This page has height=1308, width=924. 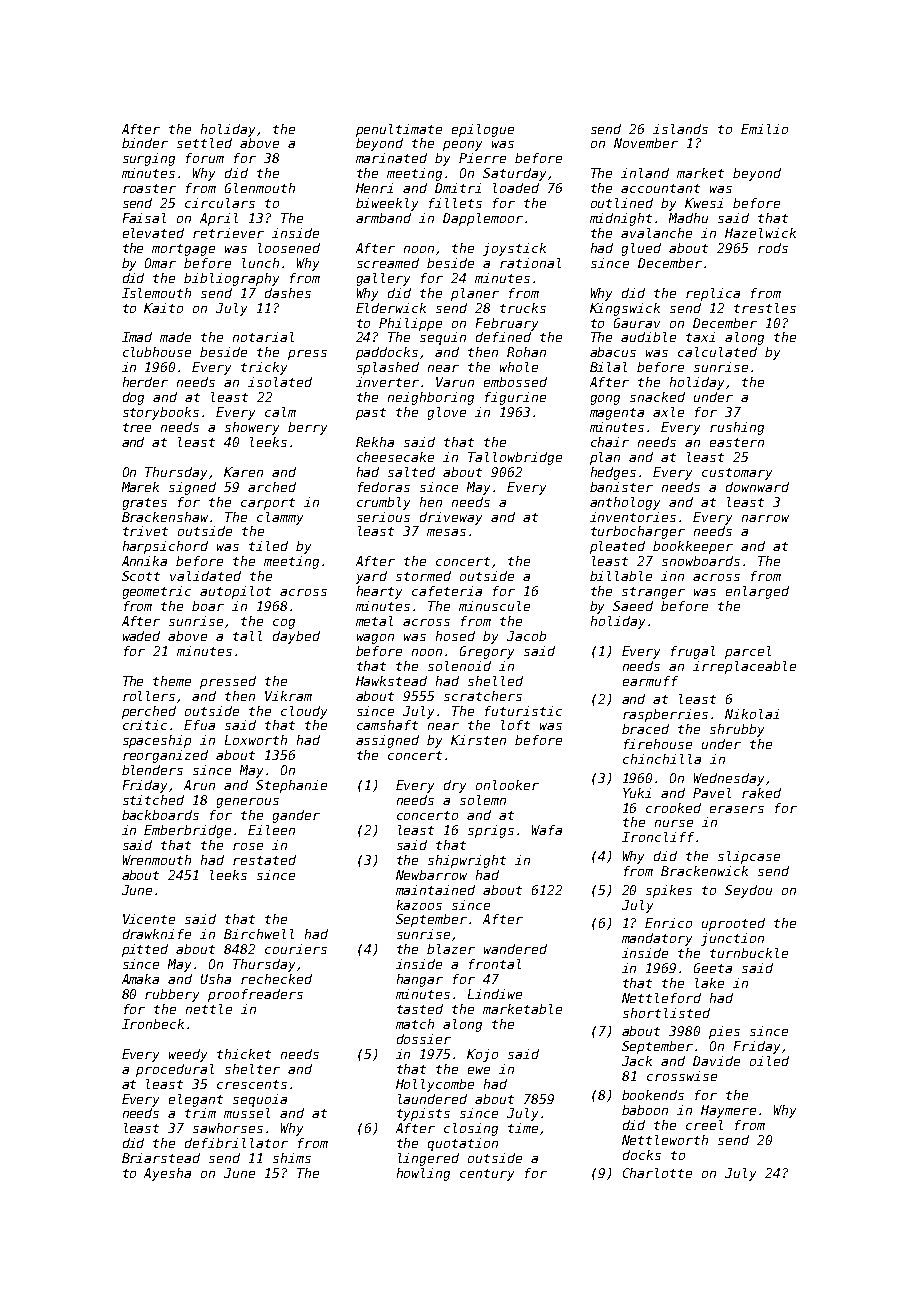 What do you see at coordinates (153, 800) in the page?
I see `stitched` at bounding box center [153, 800].
